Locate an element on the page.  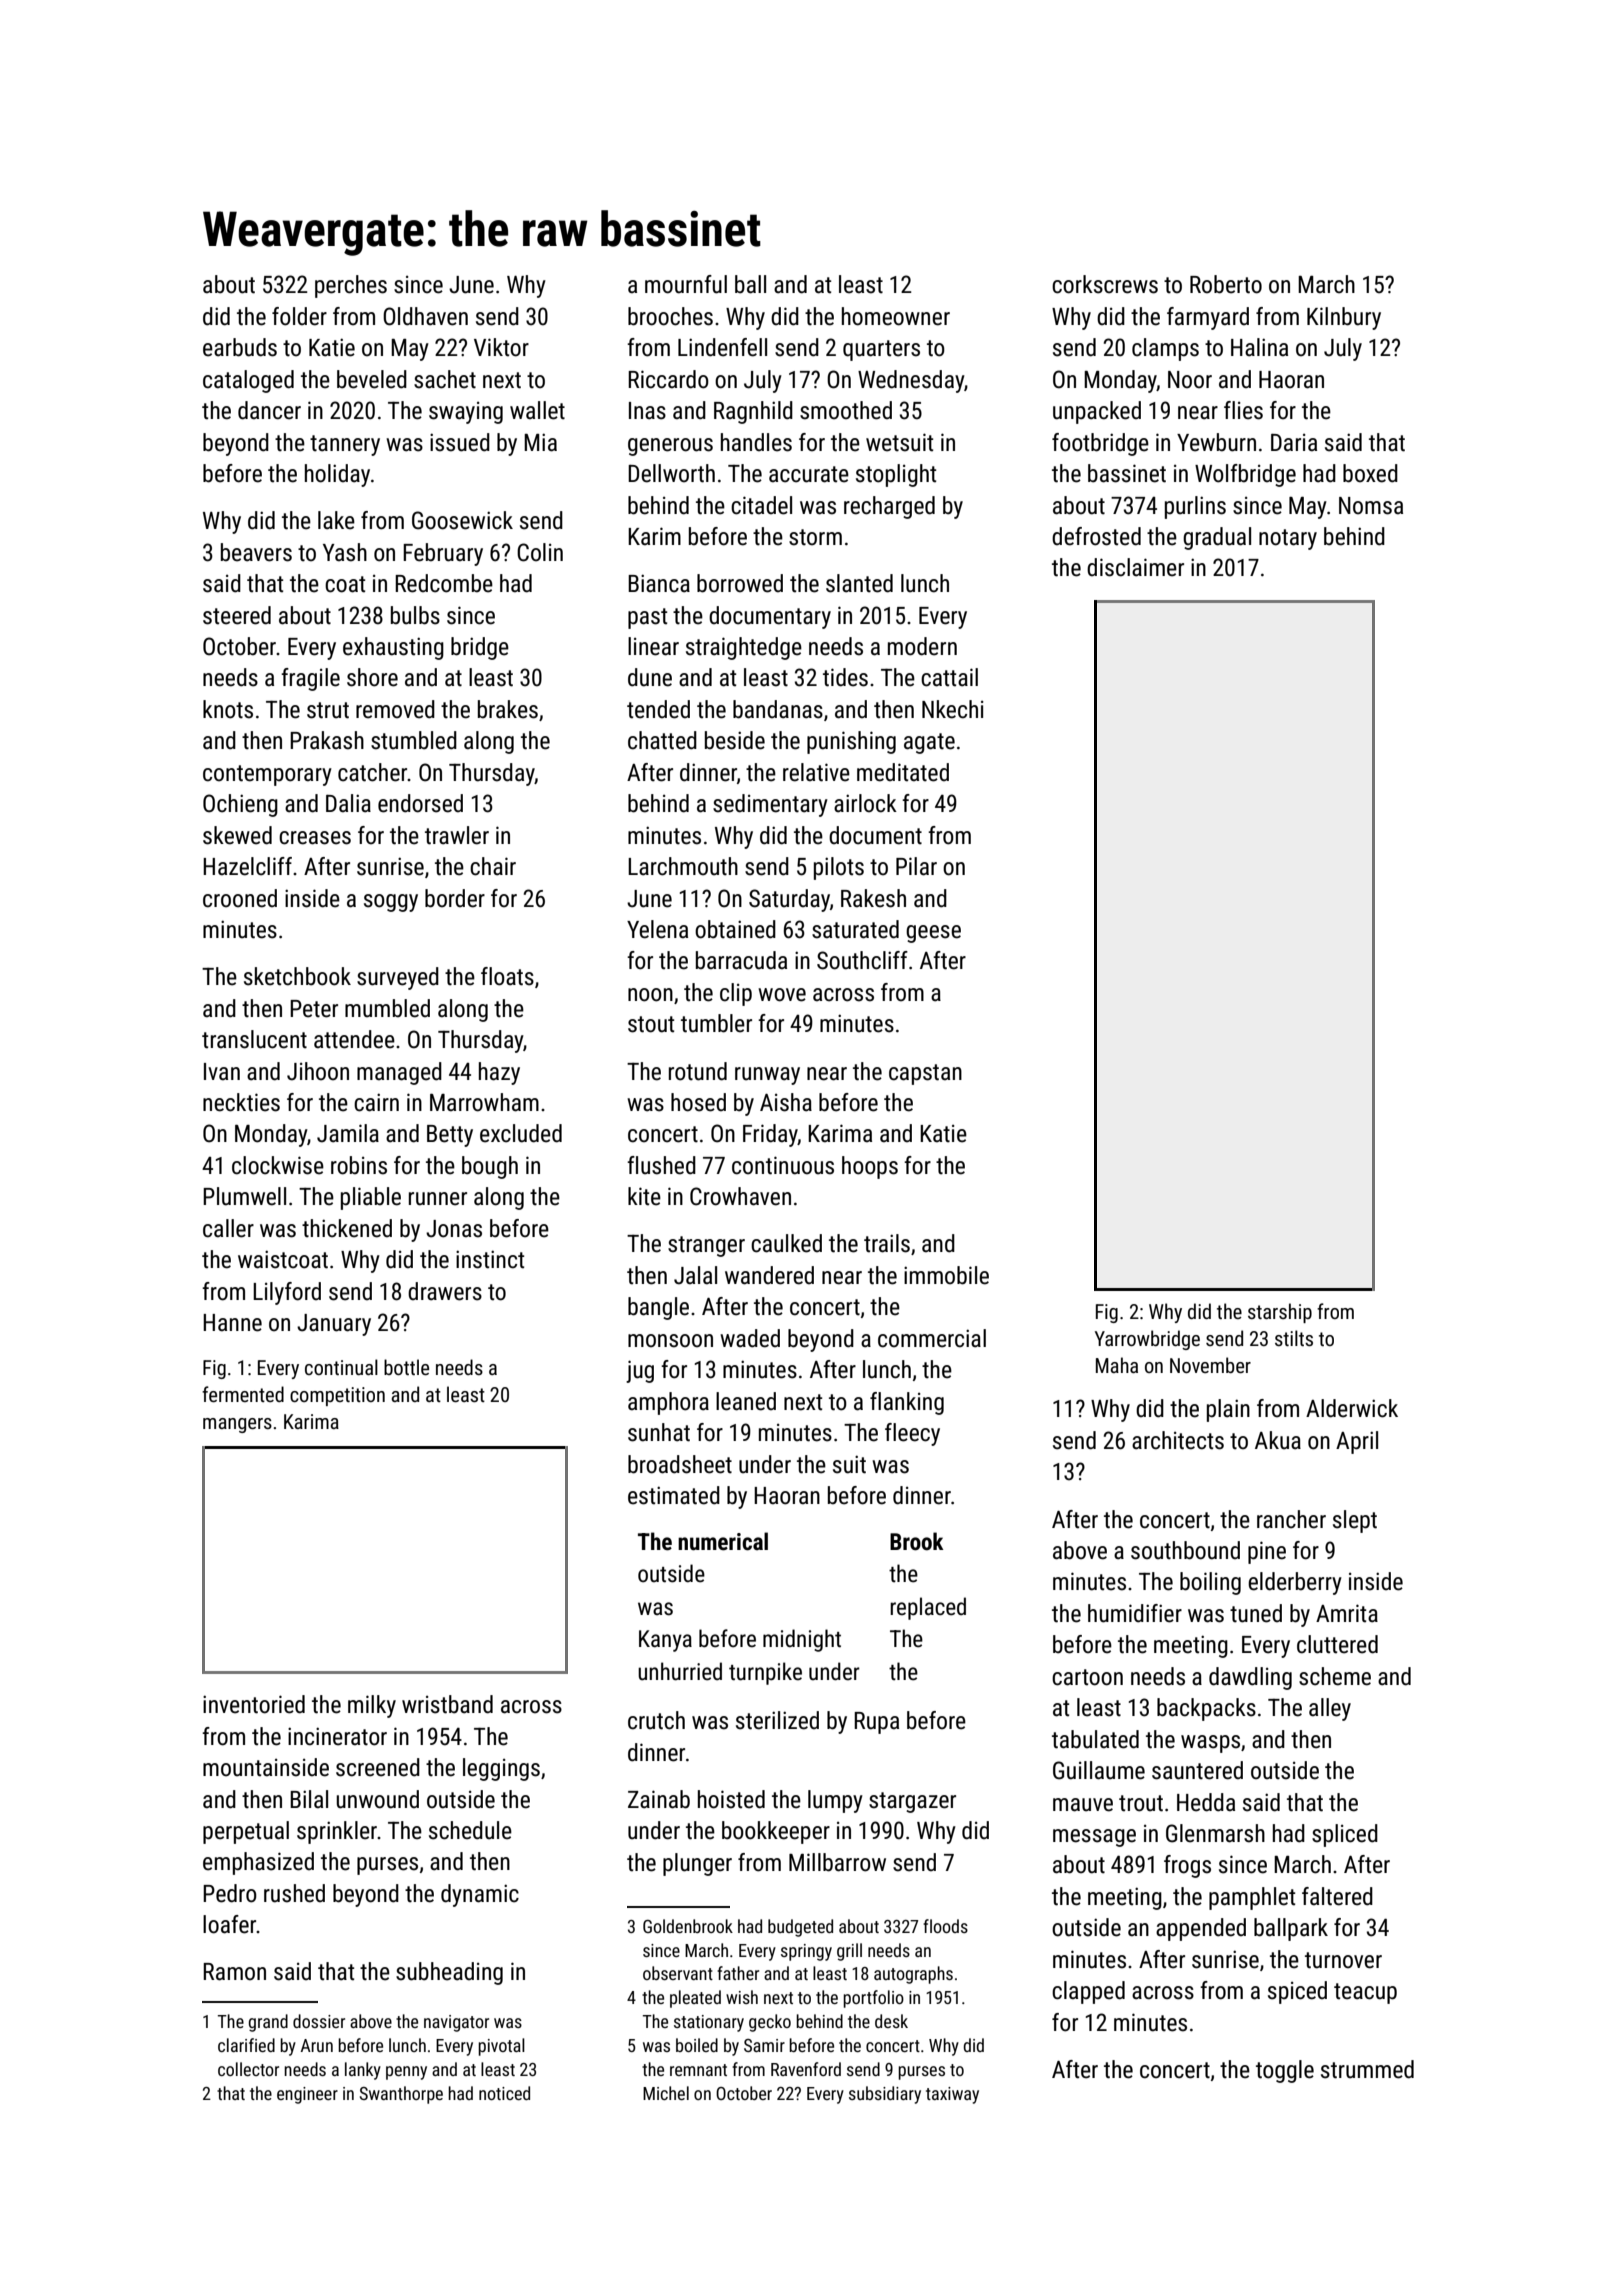
straightedge is located at coordinates (744, 648).
